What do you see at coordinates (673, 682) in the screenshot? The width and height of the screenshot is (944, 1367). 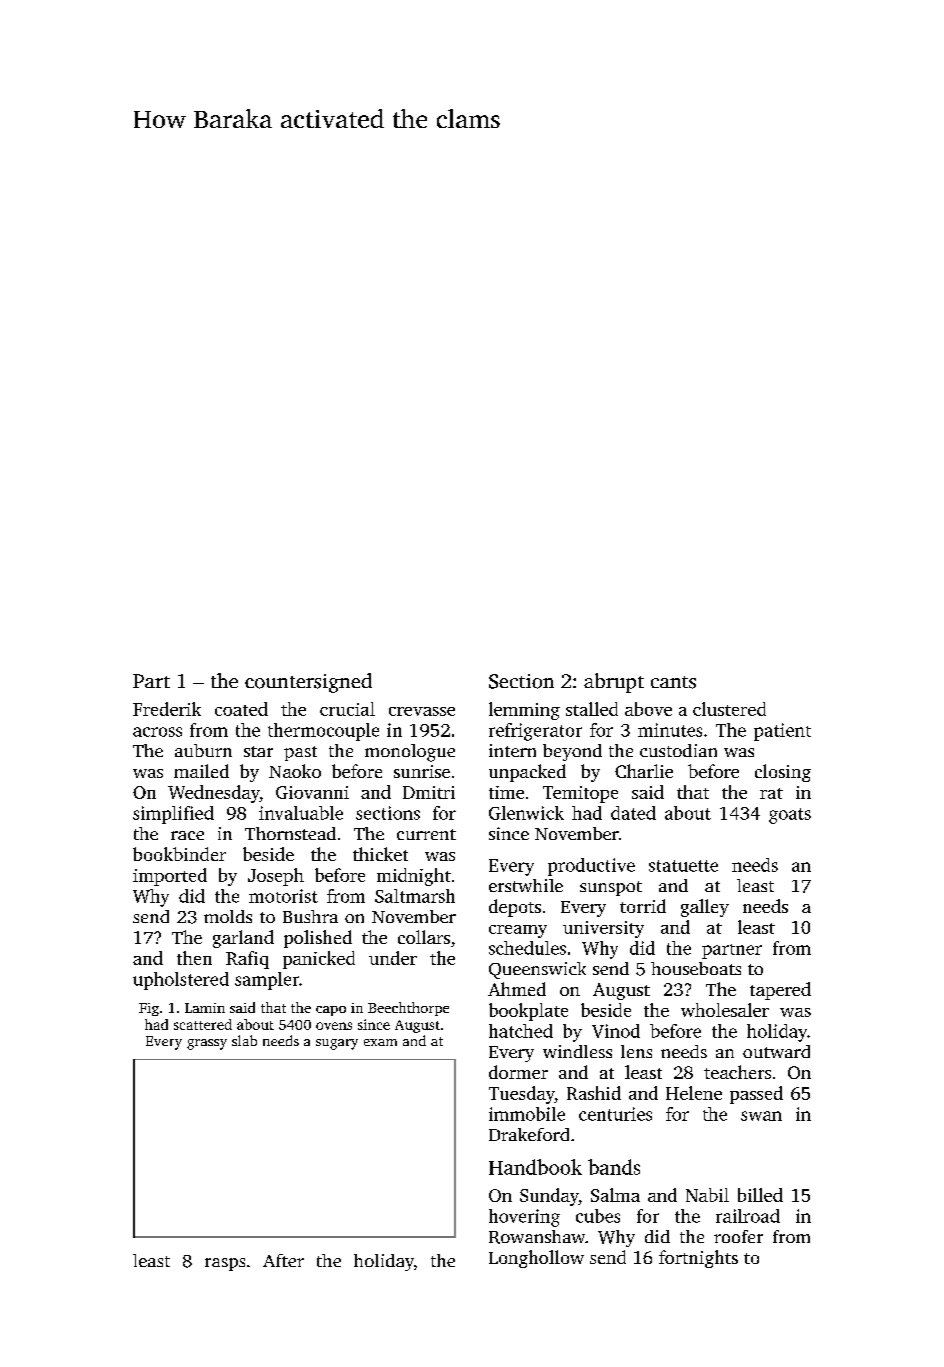 I see `cants` at bounding box center [673, 682].
